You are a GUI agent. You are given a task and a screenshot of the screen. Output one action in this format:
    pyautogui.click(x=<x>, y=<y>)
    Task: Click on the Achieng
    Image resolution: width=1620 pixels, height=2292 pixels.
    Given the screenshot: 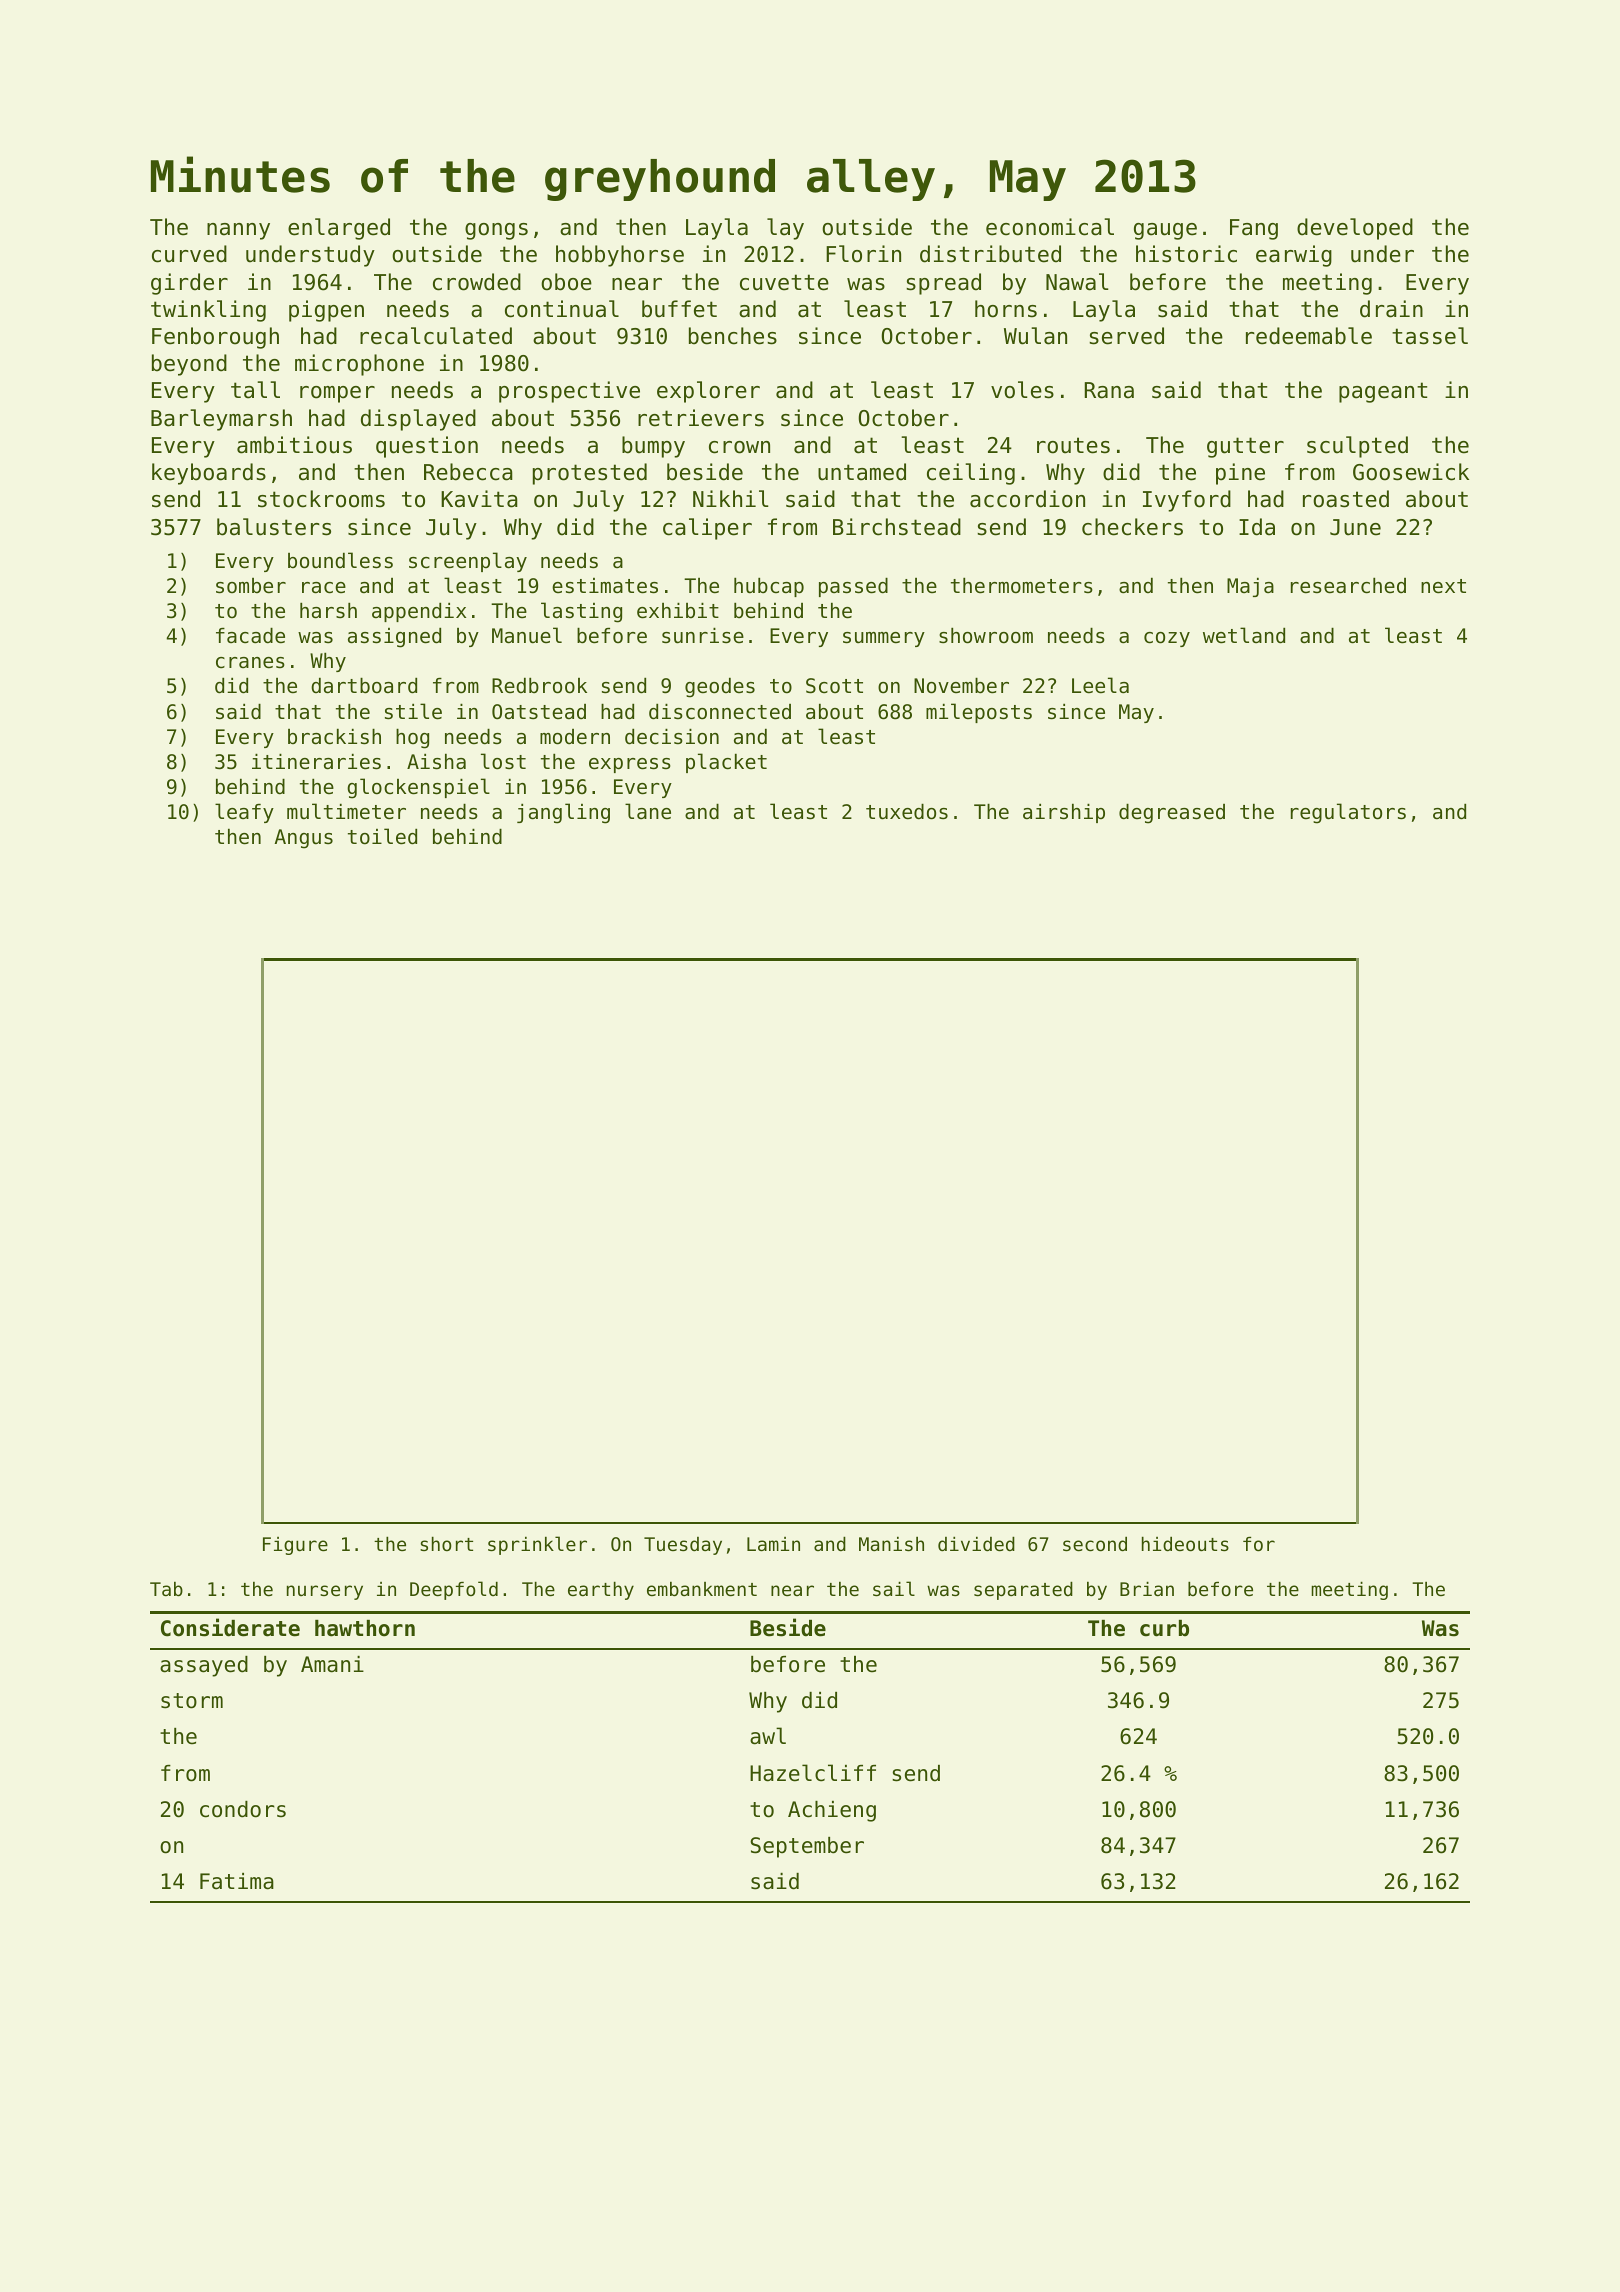 What is the action you would take?
    pyautogui.click(x=832, y=1811)
